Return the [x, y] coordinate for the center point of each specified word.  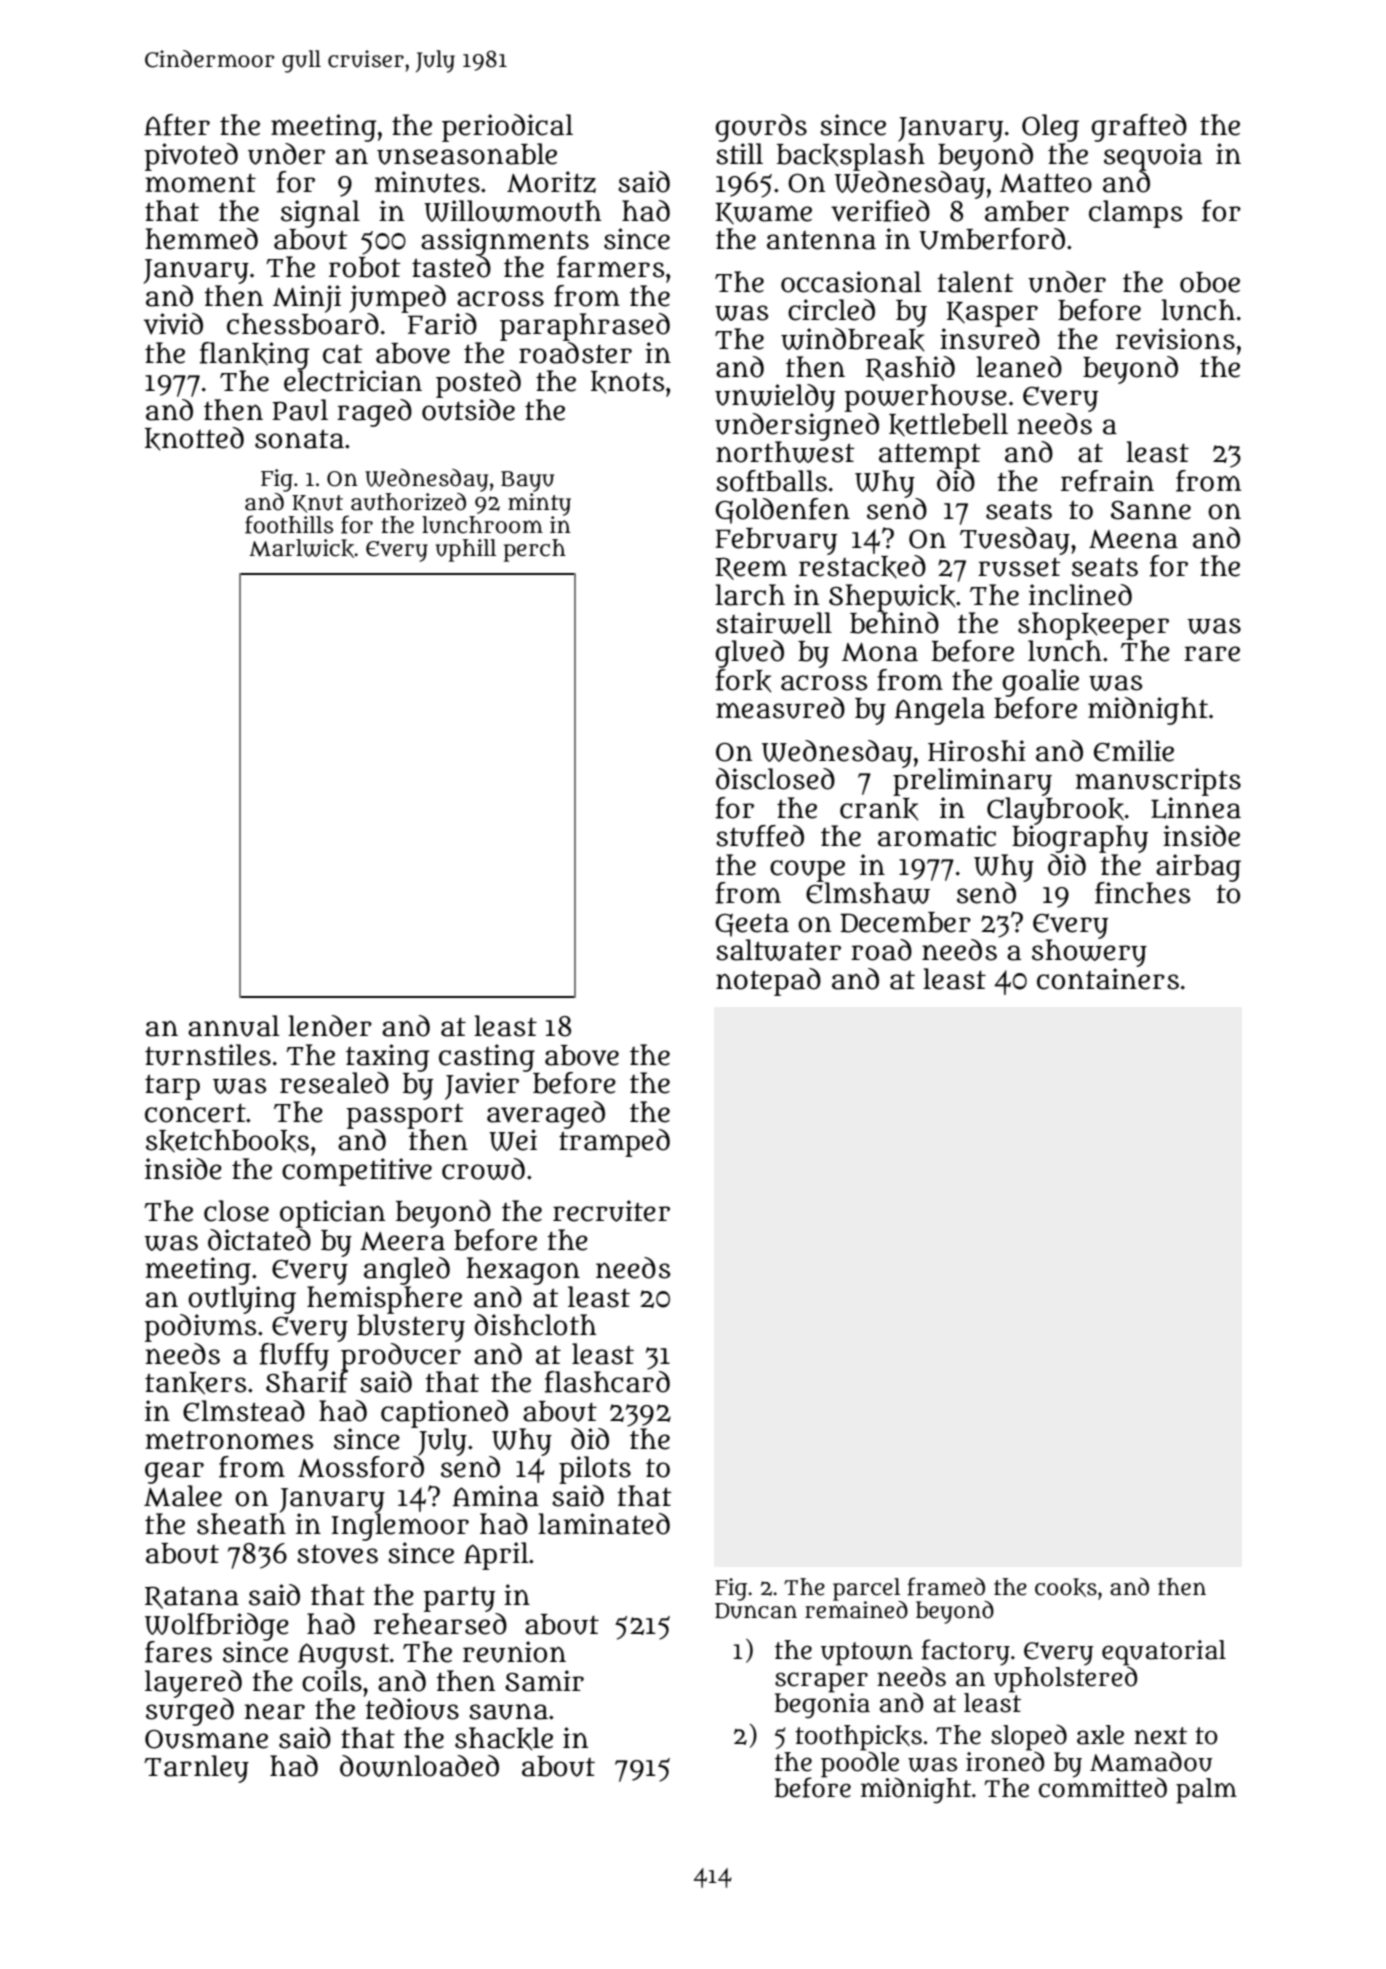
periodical [507, 128]
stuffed [760, 836]
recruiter [611, 1211]
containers [1108, 979]
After [177, 125]
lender [330, 1026]
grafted [1139, 128]
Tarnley [196, 1769]
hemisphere [384, 1300]
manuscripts [1158, 782]
